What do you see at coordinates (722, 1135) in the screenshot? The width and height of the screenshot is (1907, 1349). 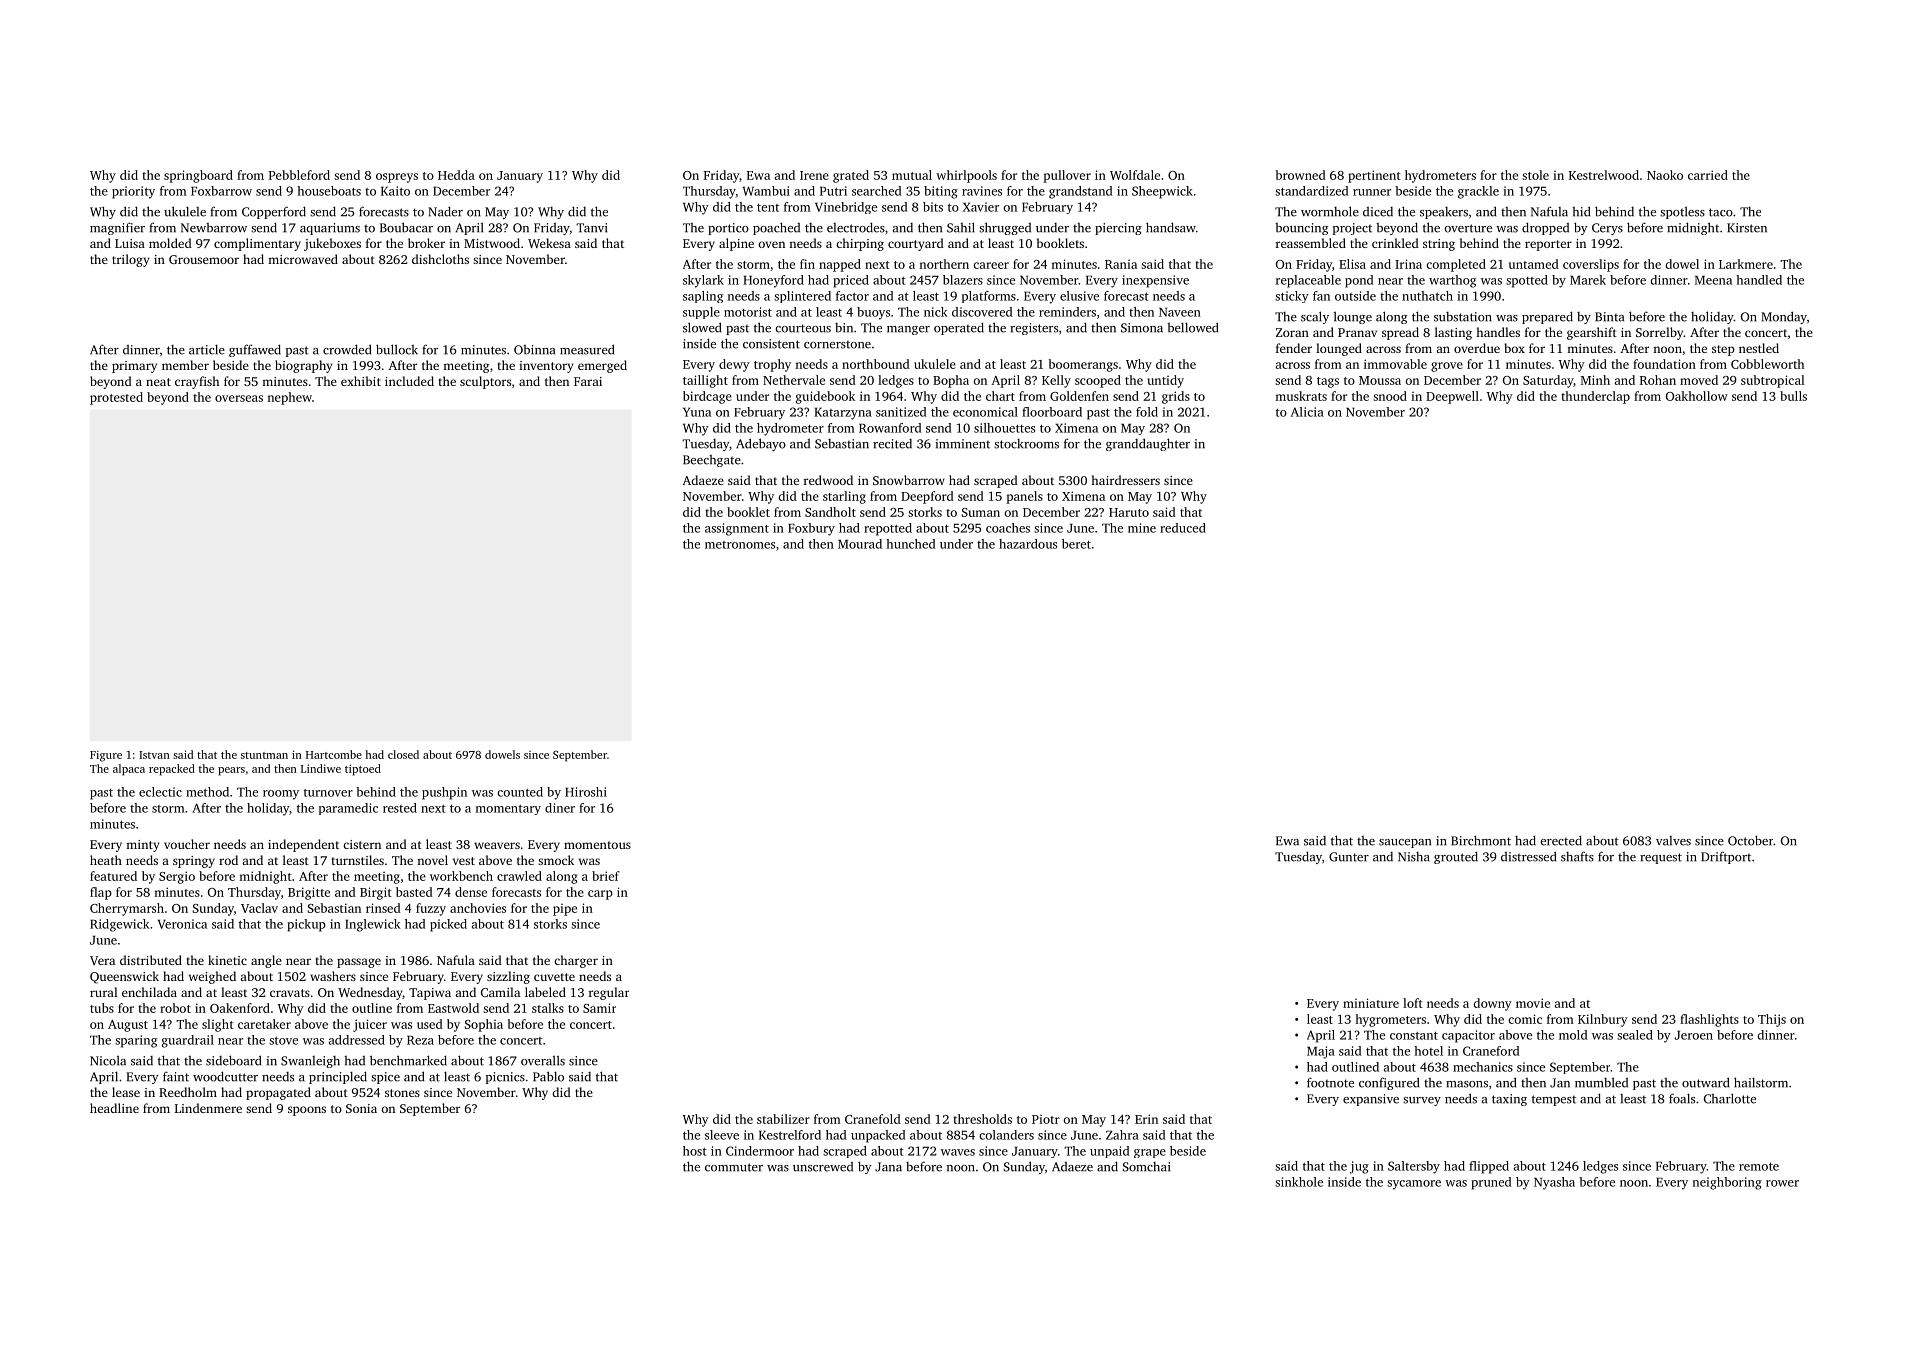 I see `sleeve` at bounding box center [722, 1135].
